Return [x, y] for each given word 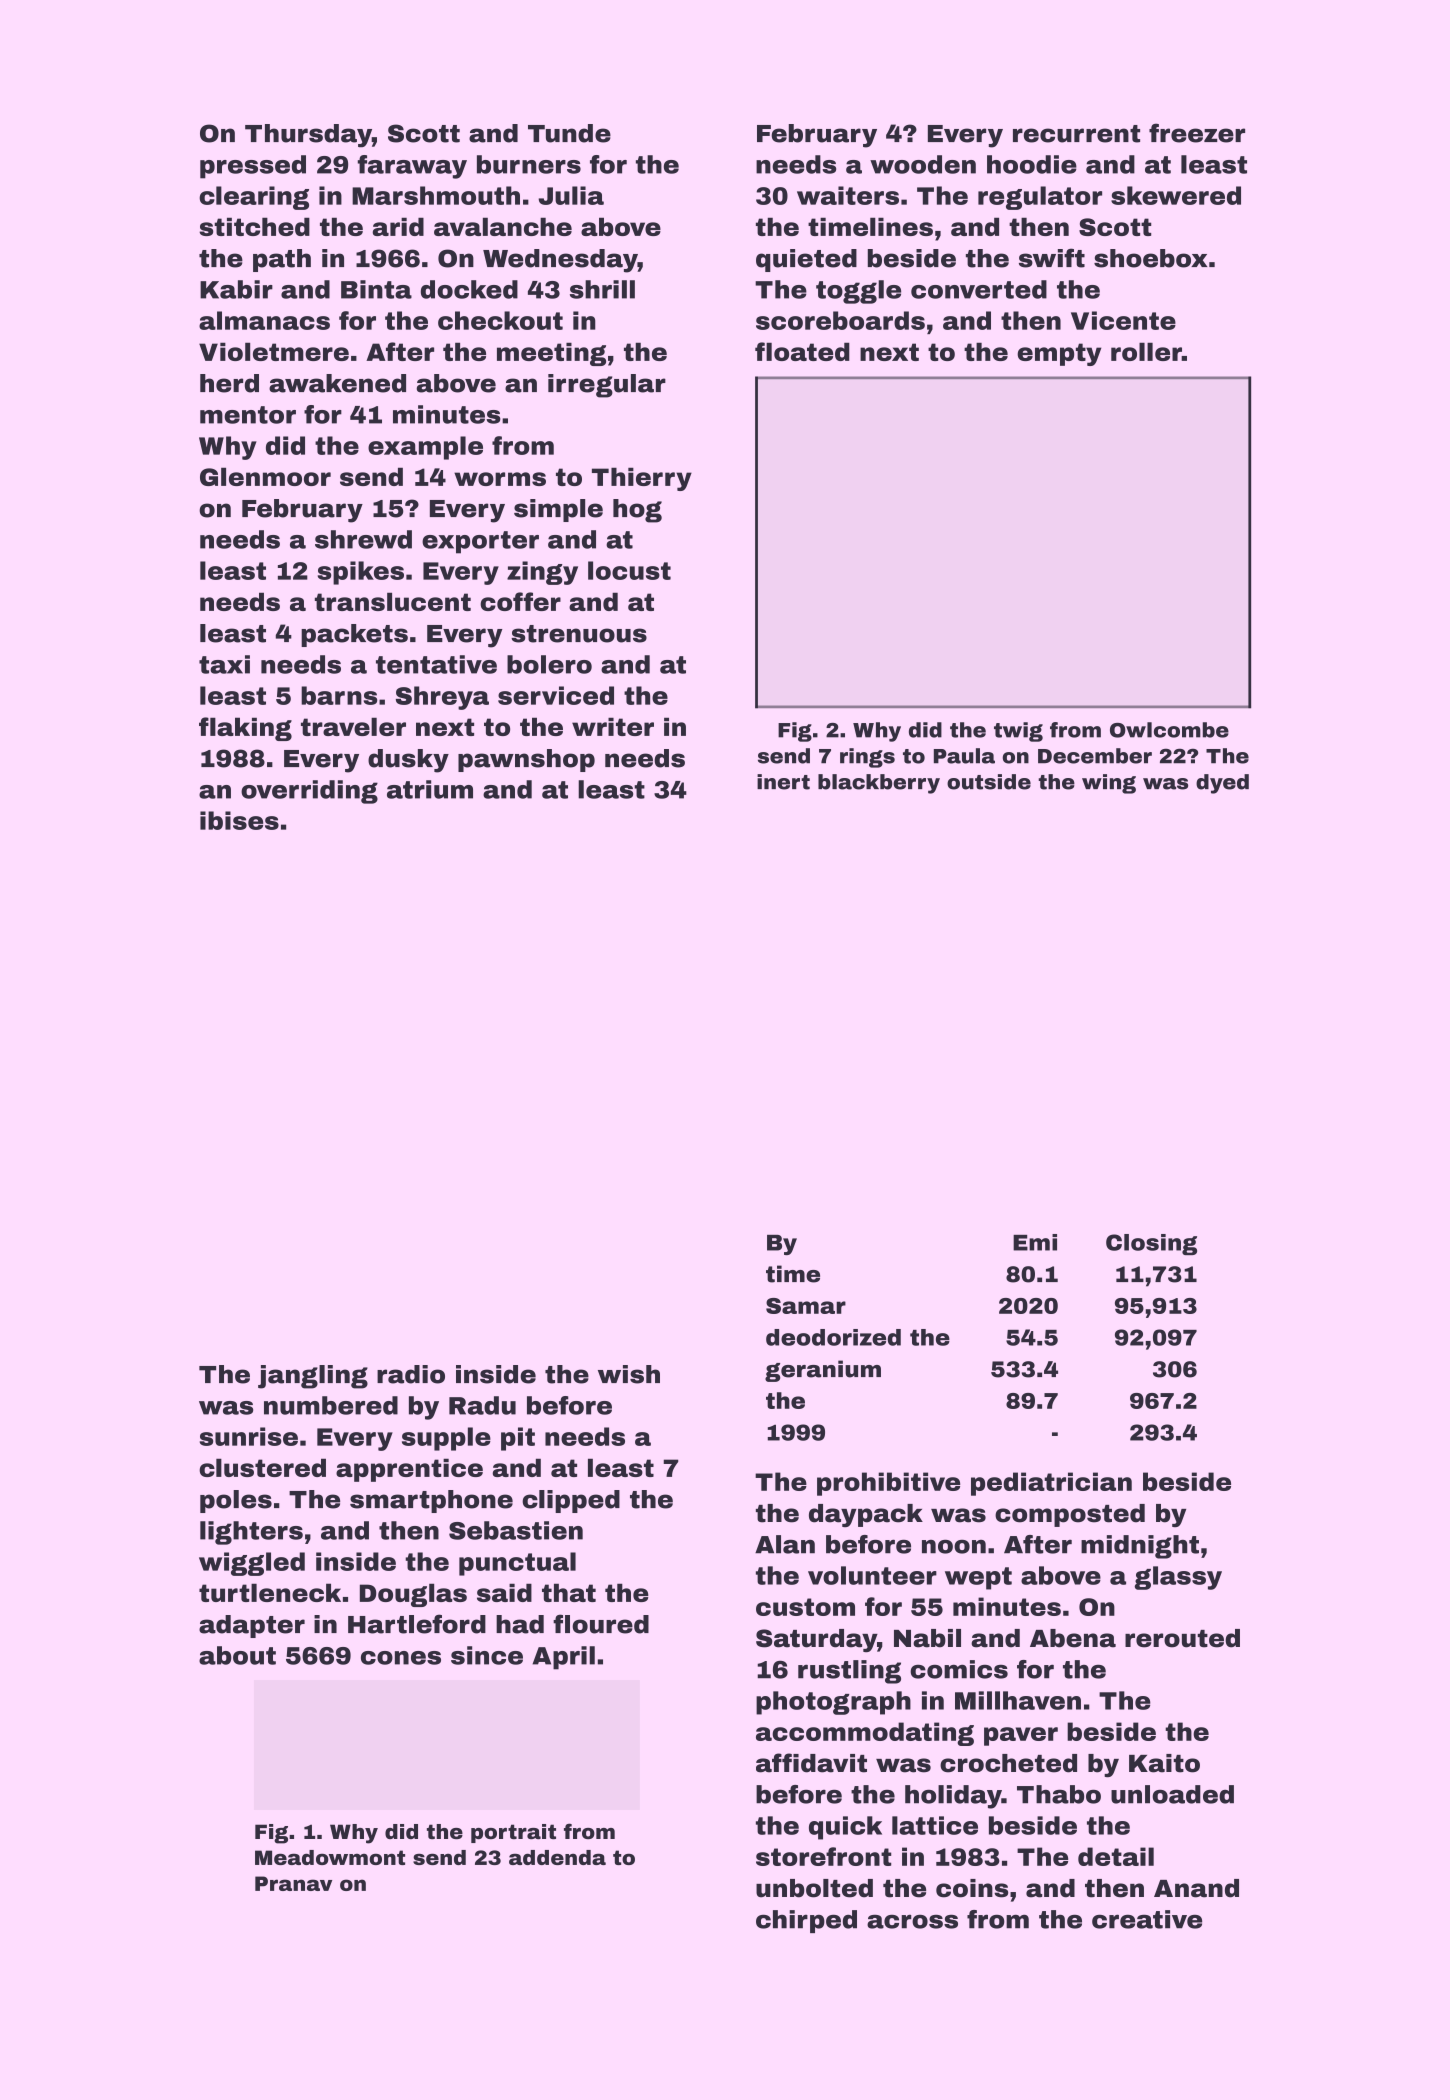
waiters [848, 195]
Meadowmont [330, 1857]
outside [989, 782]
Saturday [816, 1640]
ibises [239, 820]
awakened [337, 383]
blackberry [879, 784]
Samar [806, 1306]
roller [1146, 352]
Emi [1035, 1242]
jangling [313, 1377]
